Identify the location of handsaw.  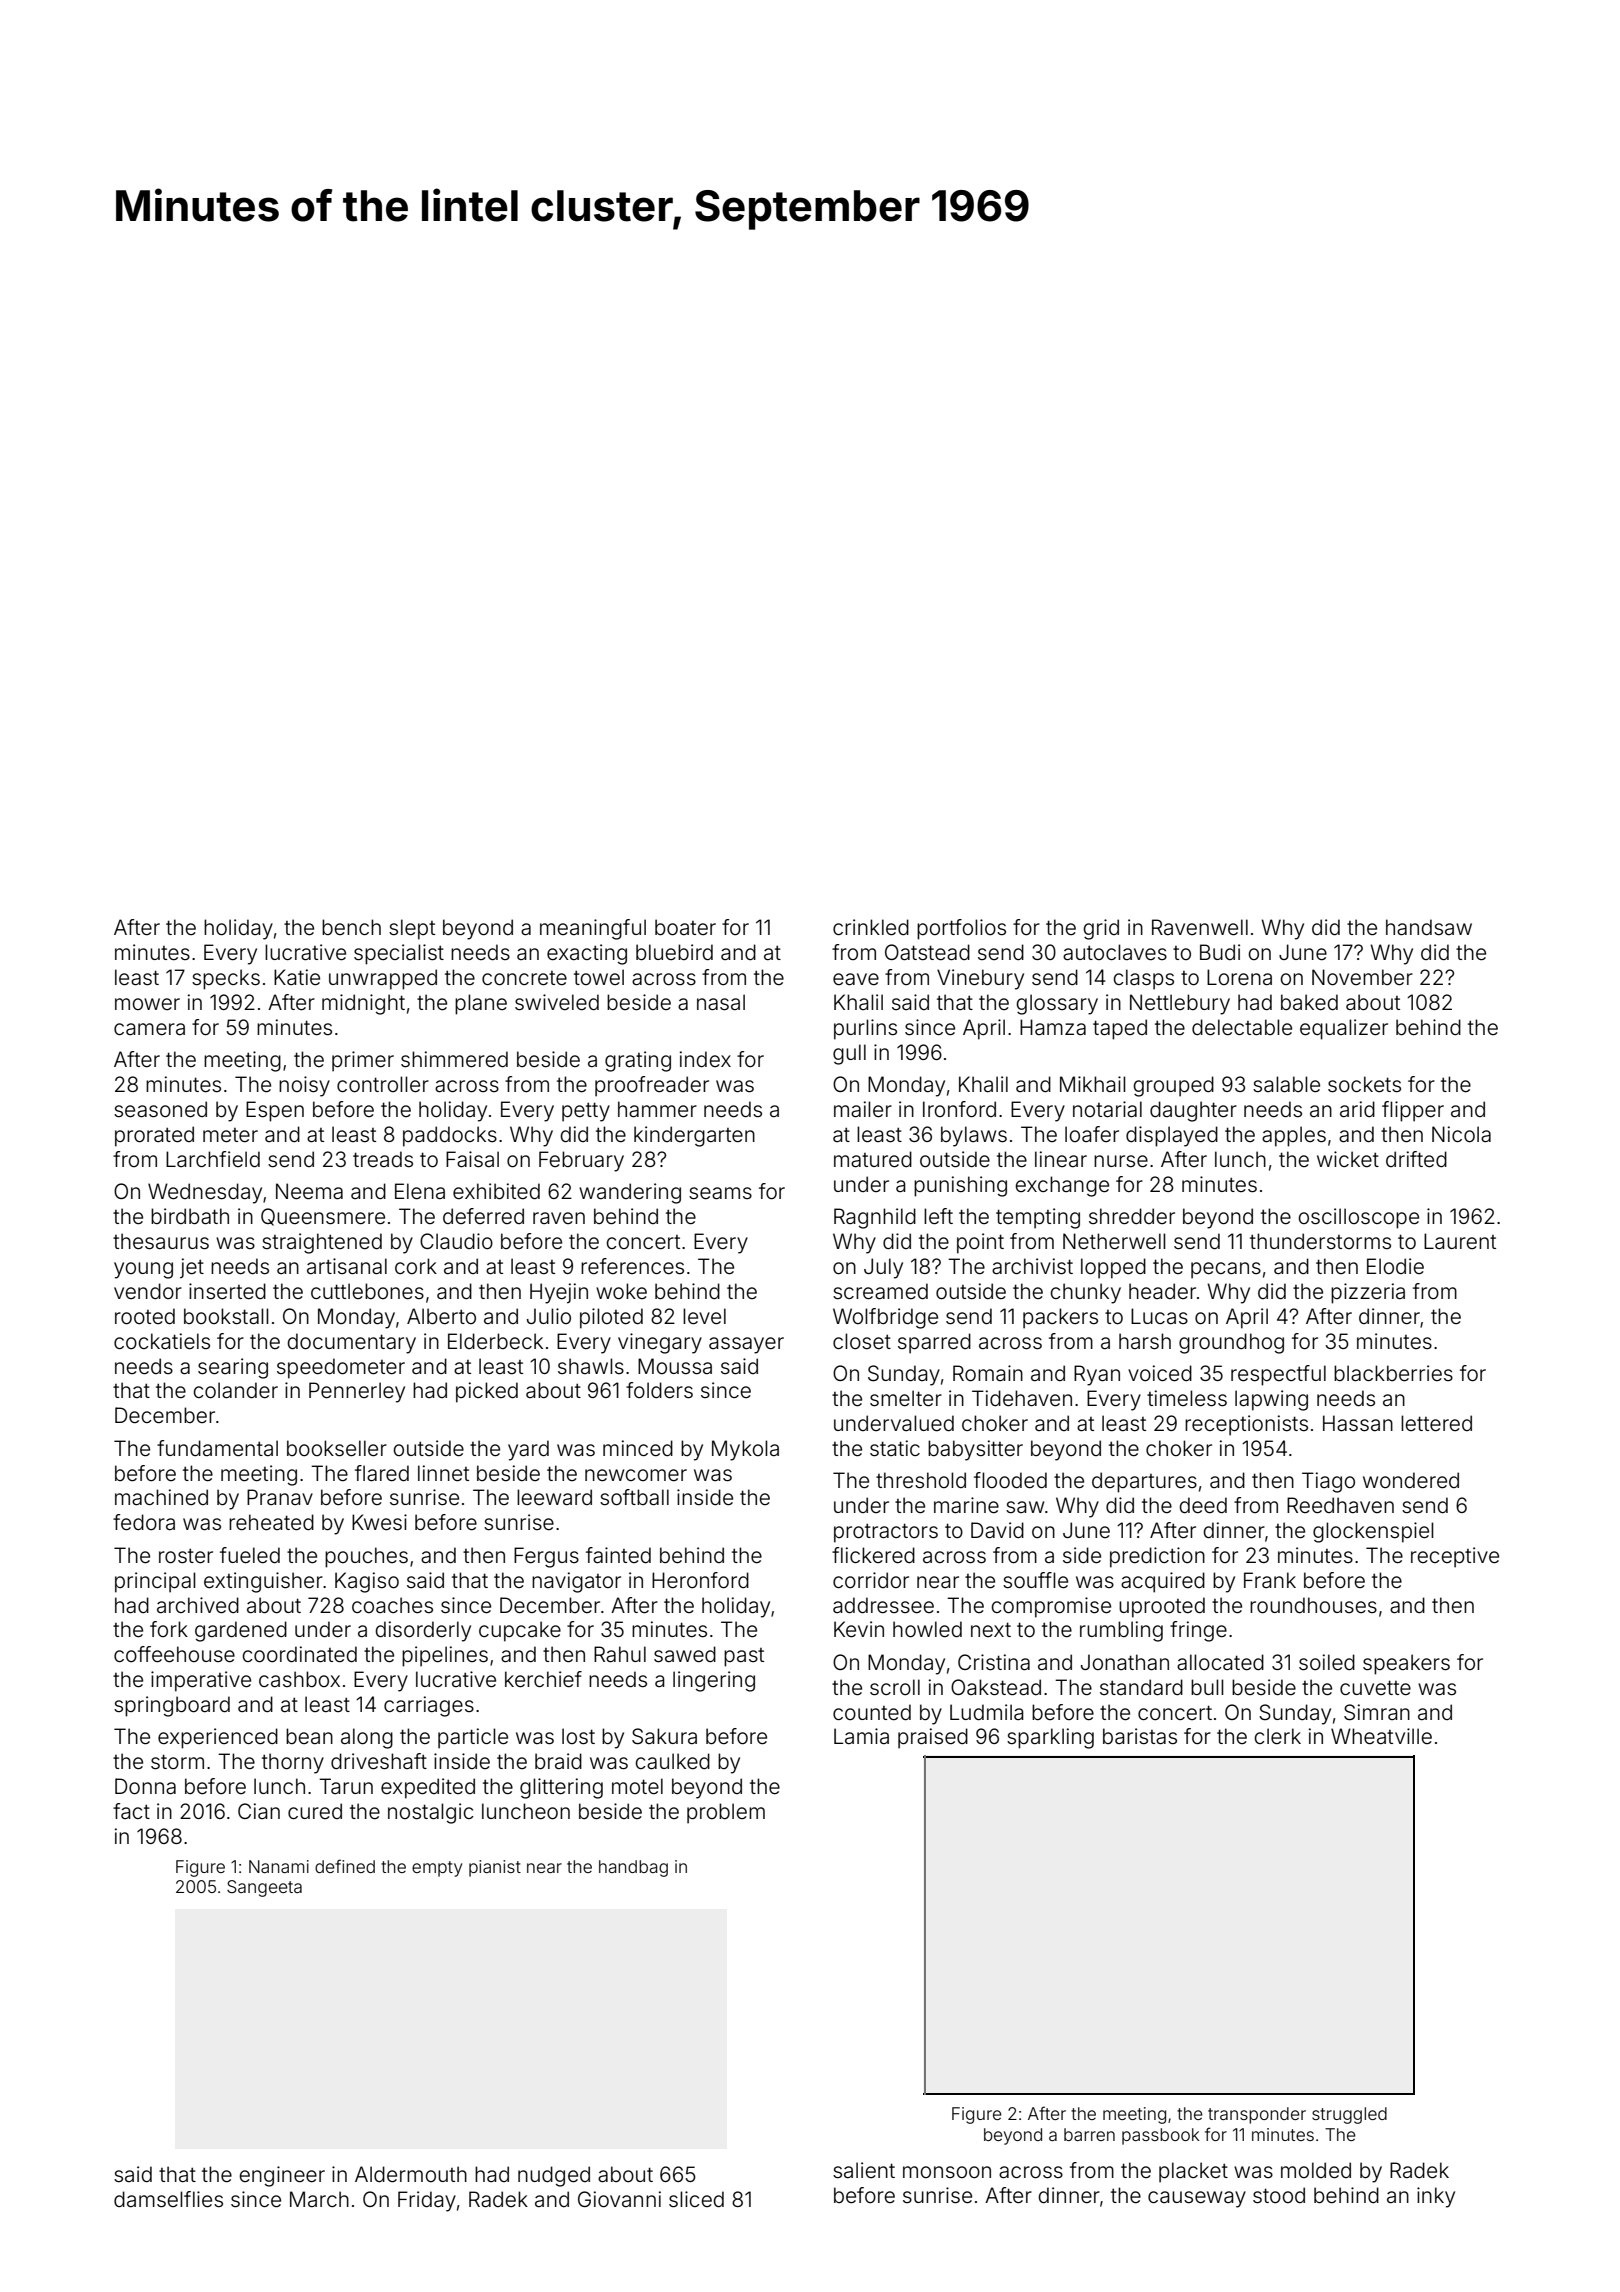
(1429, 927).
